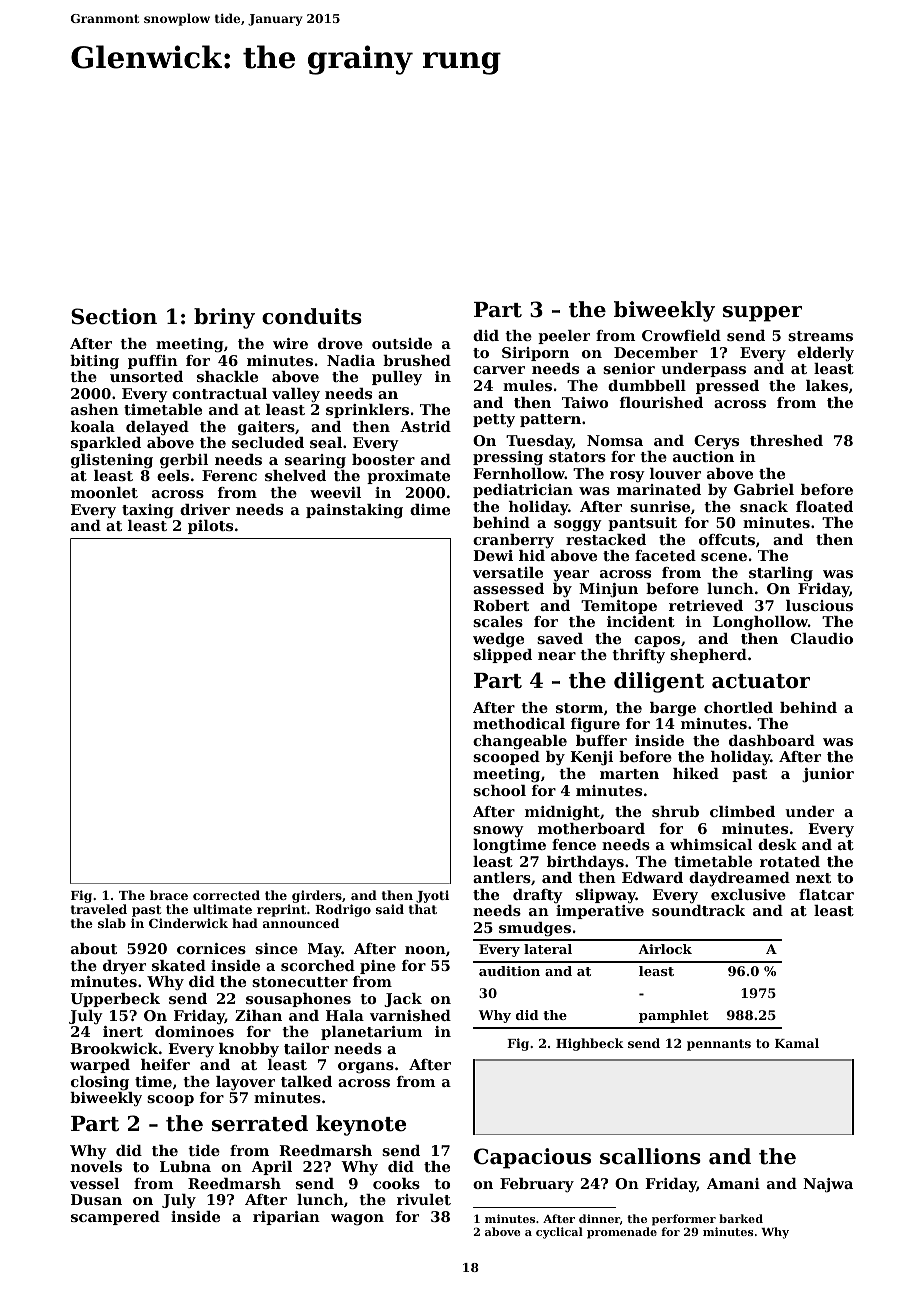 The width and height of the screenshot is (924, 1308). Describe the element at coordinates (520, 742) in the screenshot. I see `changeable` at that location.
